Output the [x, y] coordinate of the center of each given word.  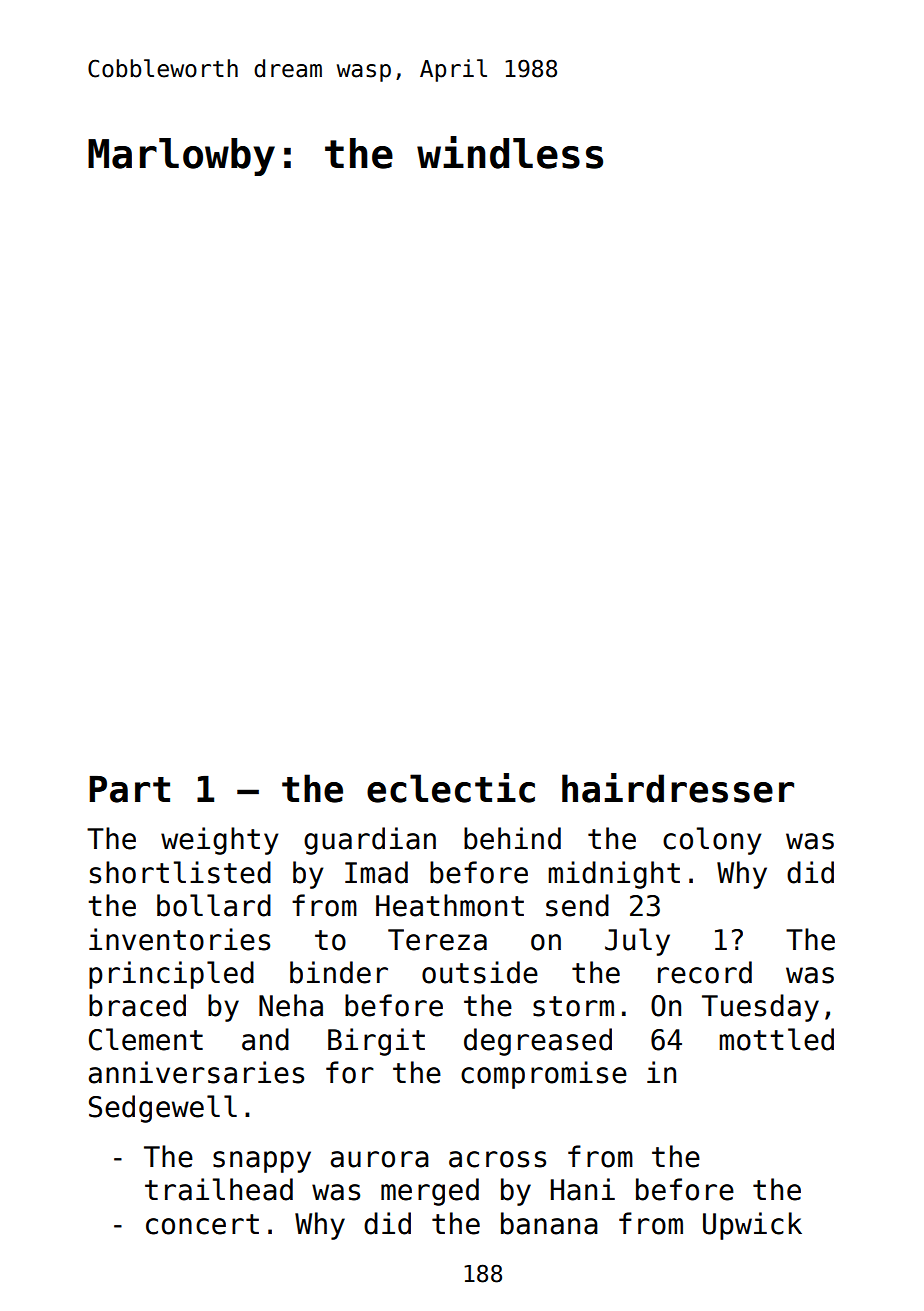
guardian [370, 841]
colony [712, 841]
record [705, 972]
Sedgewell [163, 1109]
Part [129, 789]
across [497, 1159]
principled [171, 975]
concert [202, 1224]
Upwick [752, 1226]
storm [573, 1006]
